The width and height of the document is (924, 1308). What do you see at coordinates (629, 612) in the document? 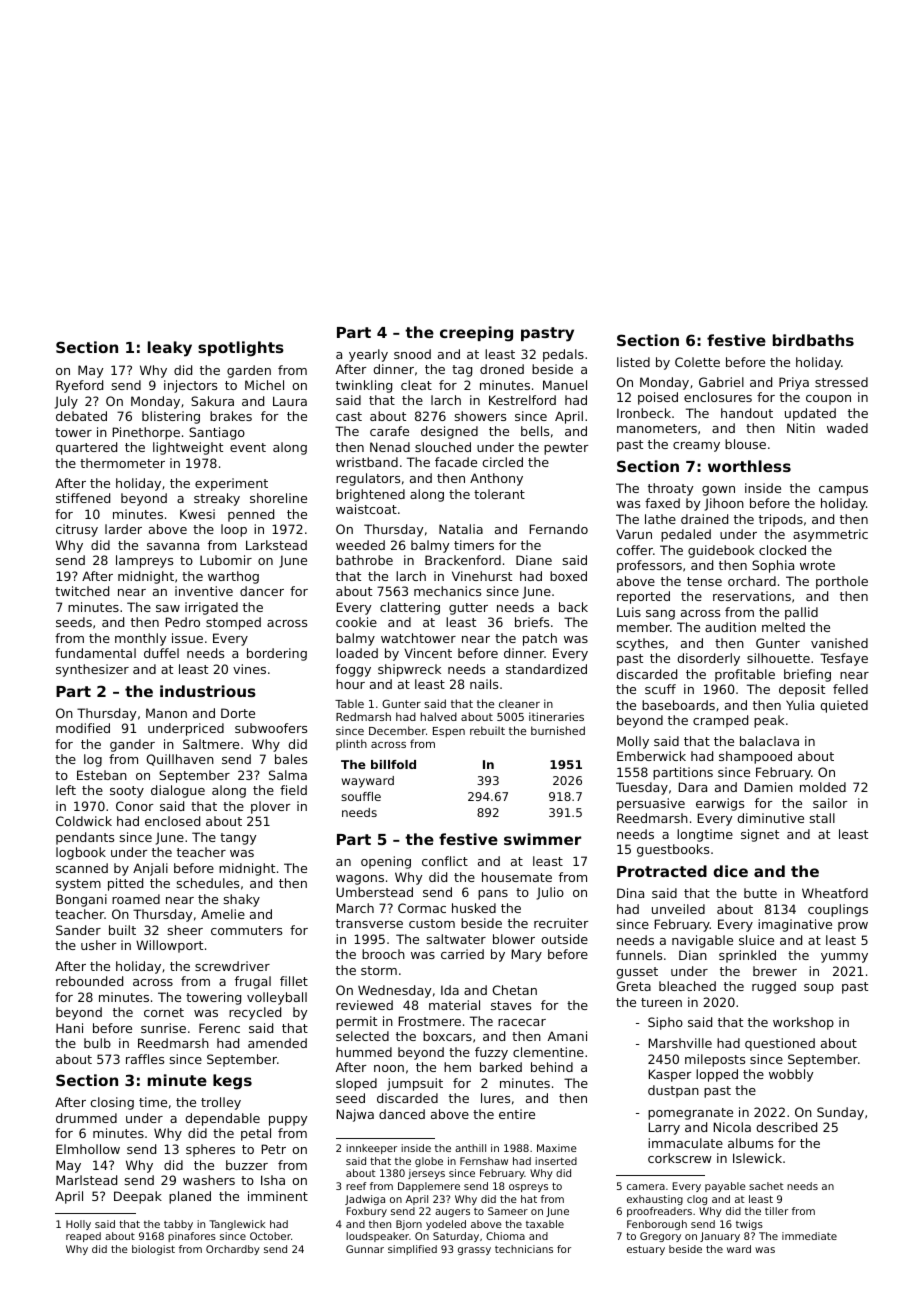
I see `Luis` at bounding box center [629, 612].
